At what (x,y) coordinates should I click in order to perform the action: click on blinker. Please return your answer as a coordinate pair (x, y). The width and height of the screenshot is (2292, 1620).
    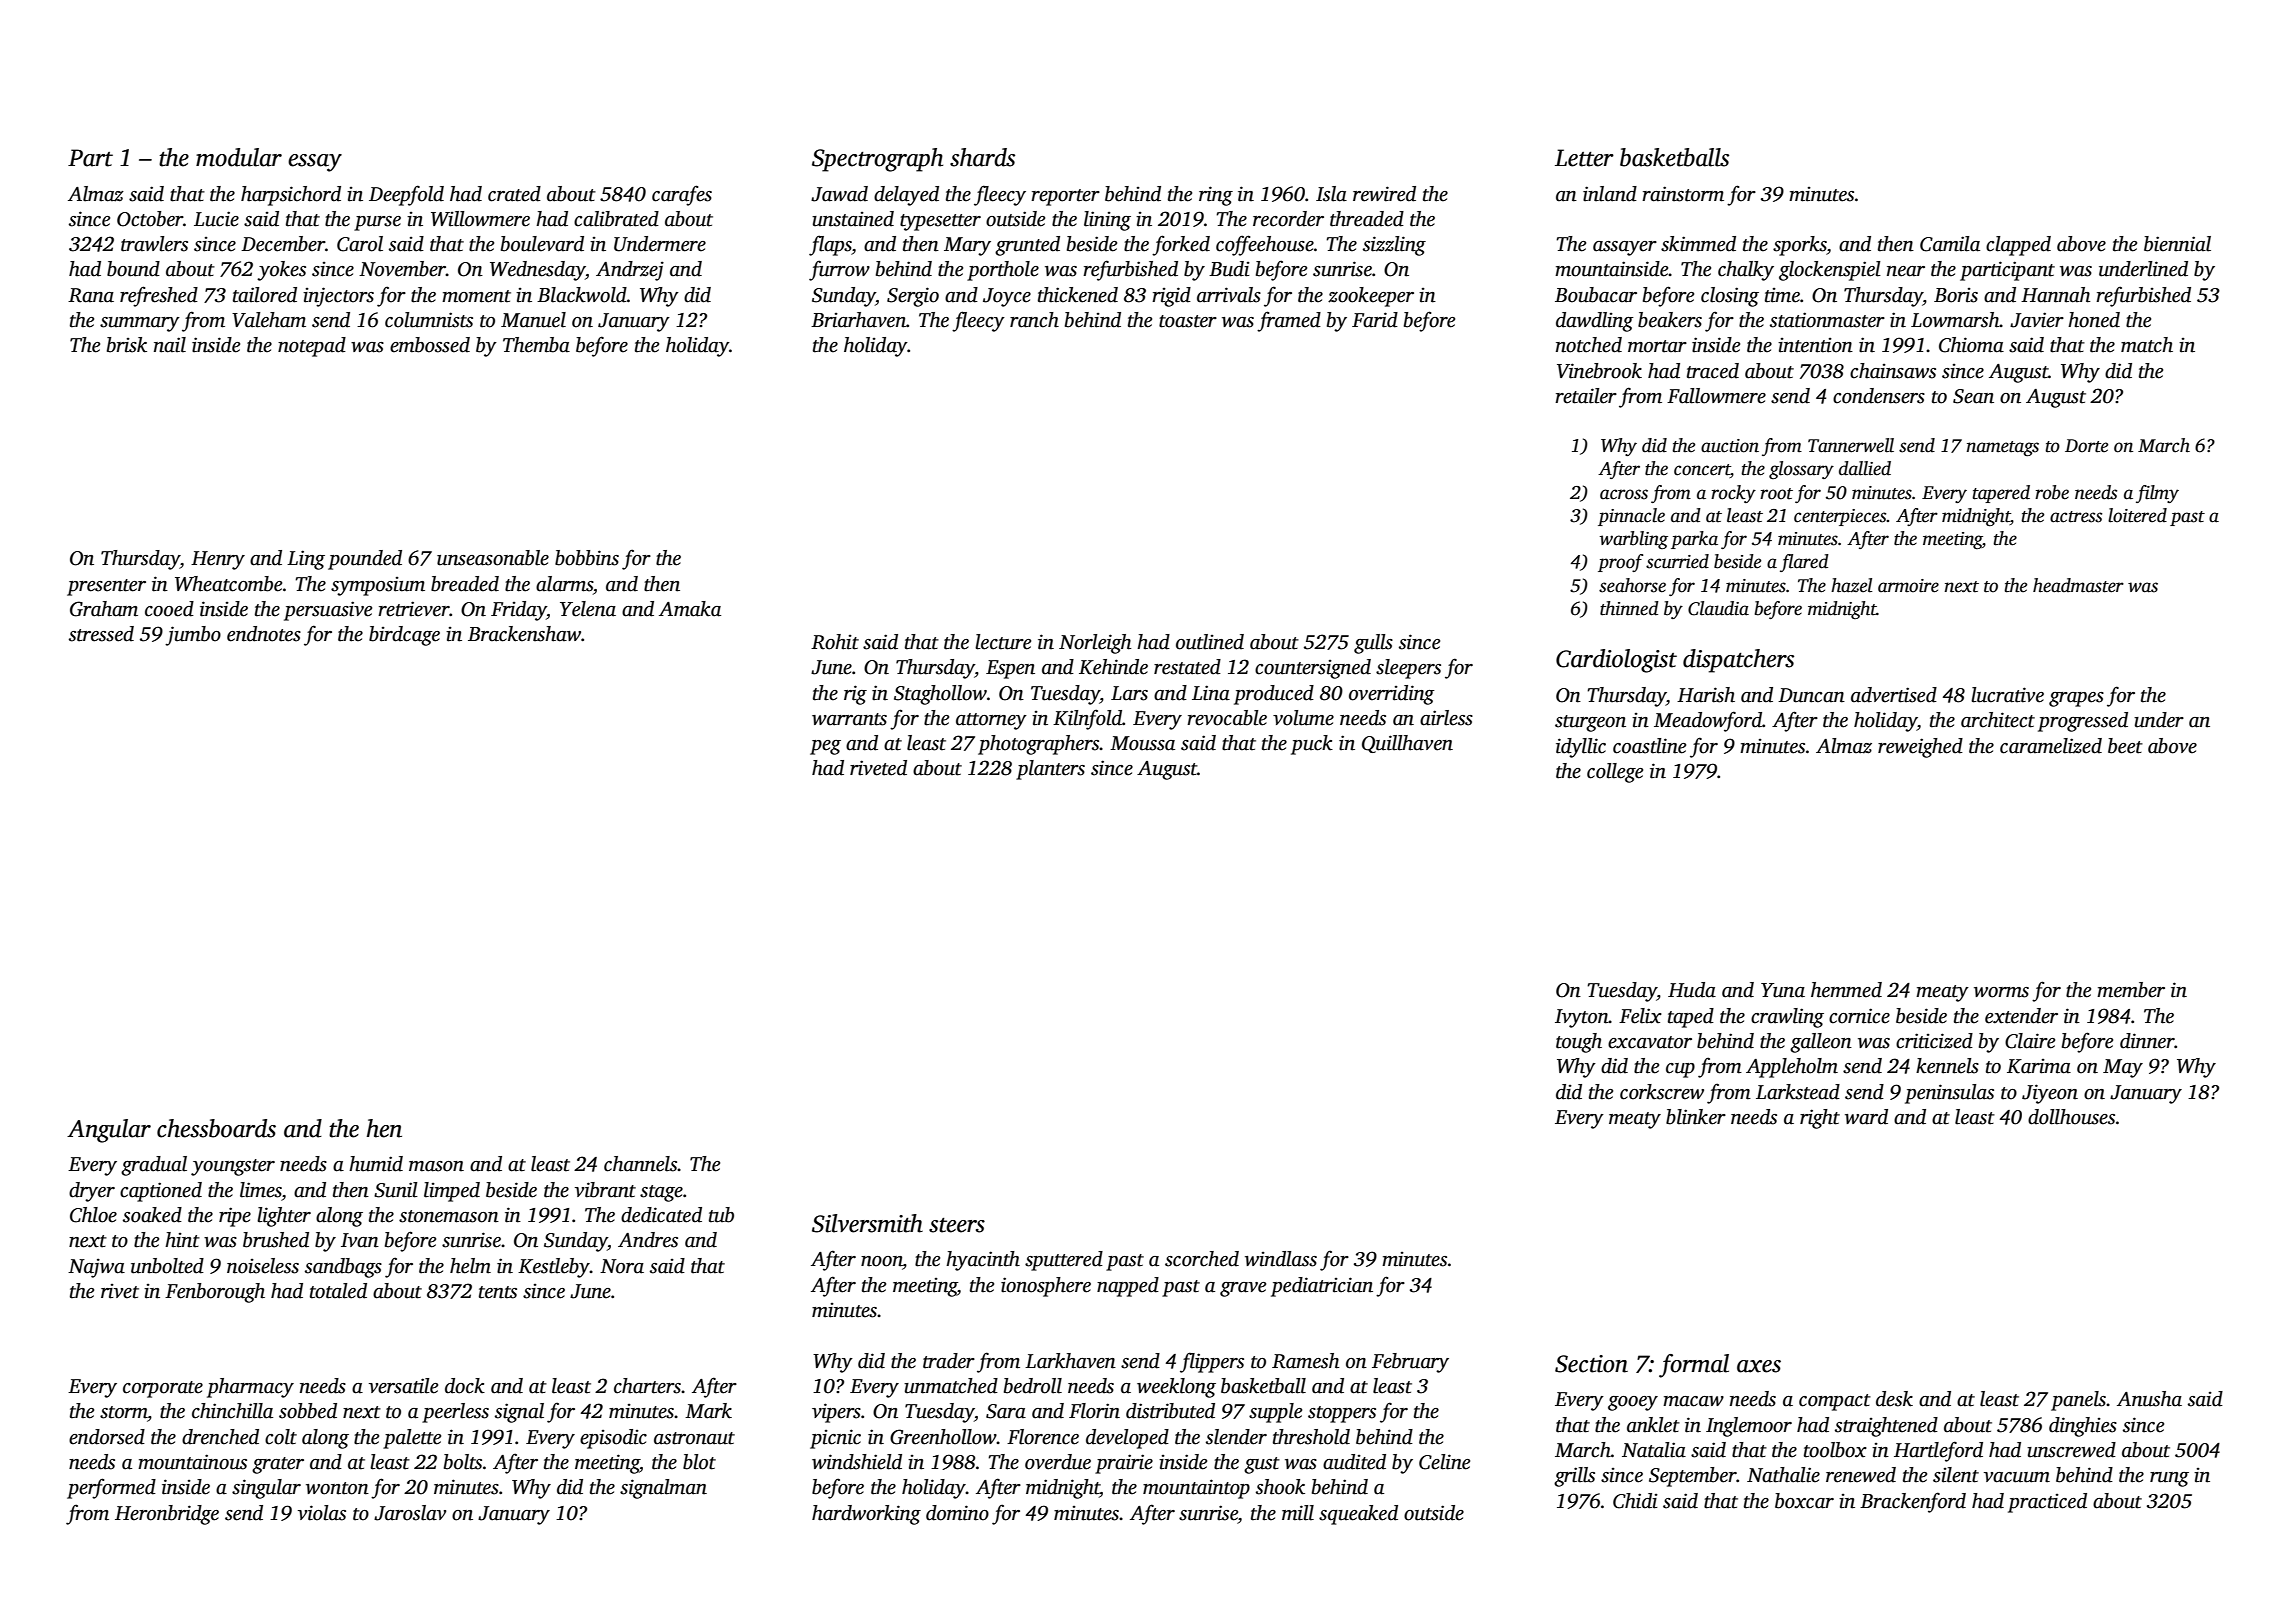
    Looking at the image, I should click on (1696, 1117).
